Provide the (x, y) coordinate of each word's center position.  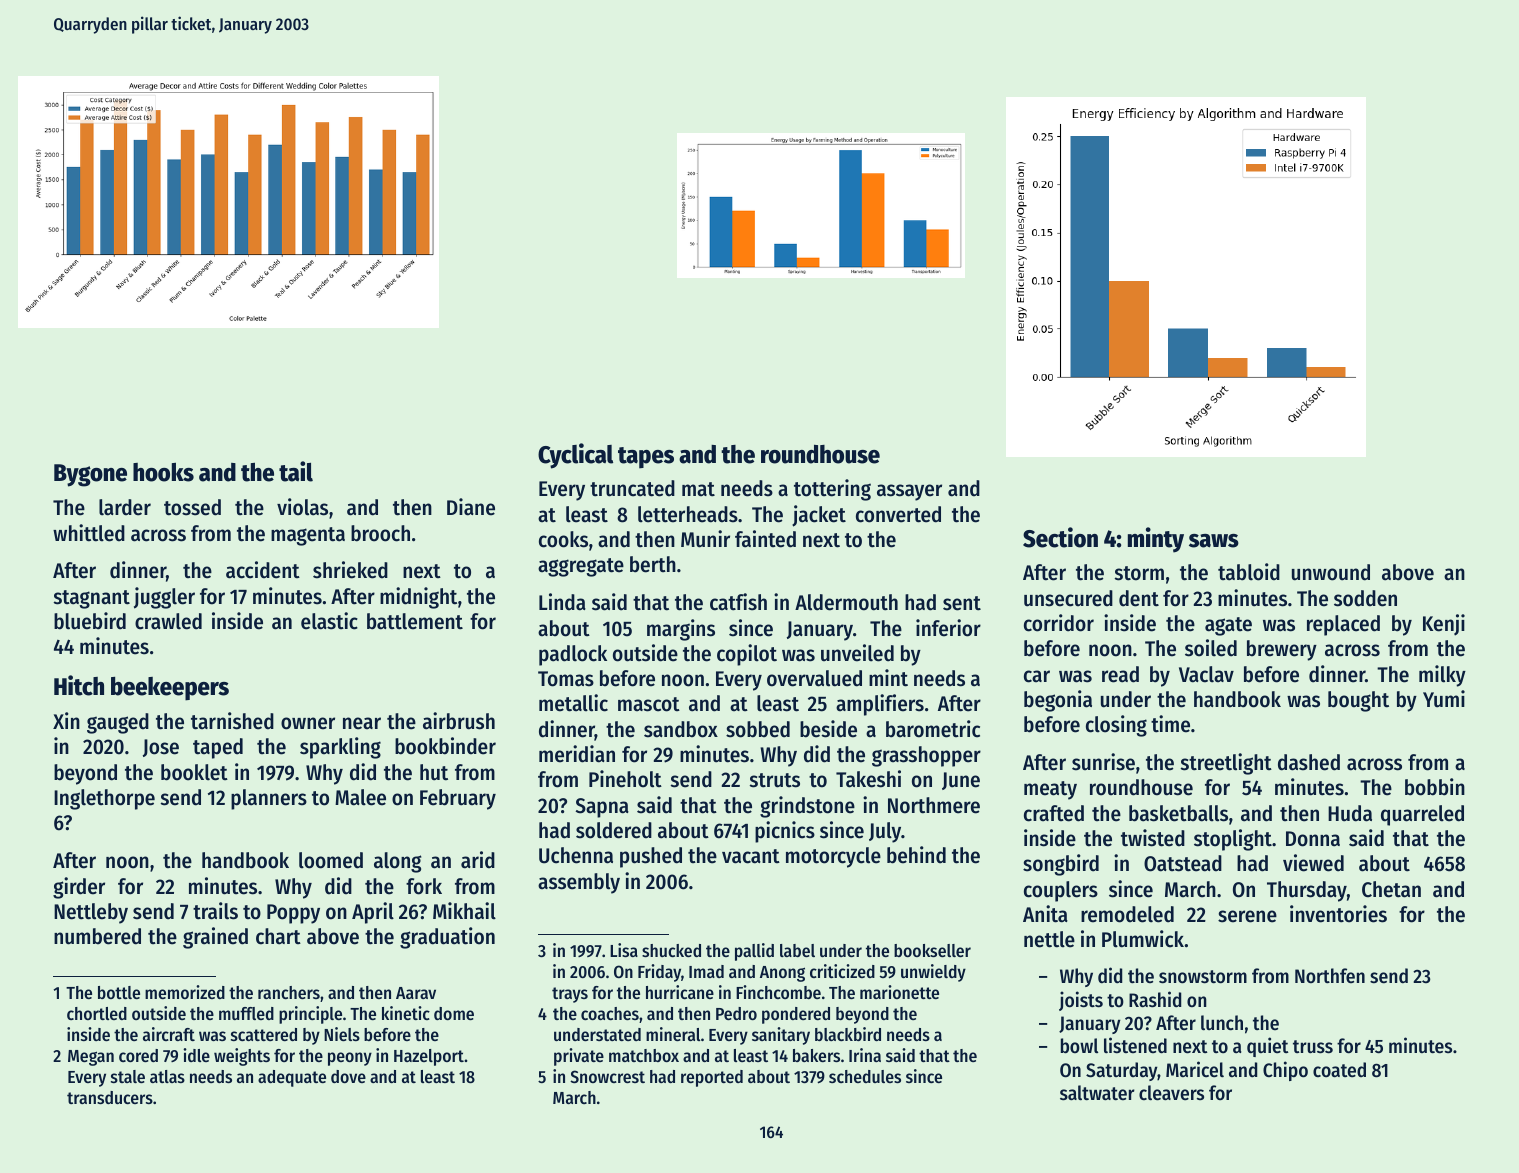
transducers (110, 1097)
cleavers (1171, 1093)
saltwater (1097, 1093)
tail (296, 471)
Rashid (1155, 999)
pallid (754, 952)
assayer (909, 492)
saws (1214, 541)
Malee (360, 797)
